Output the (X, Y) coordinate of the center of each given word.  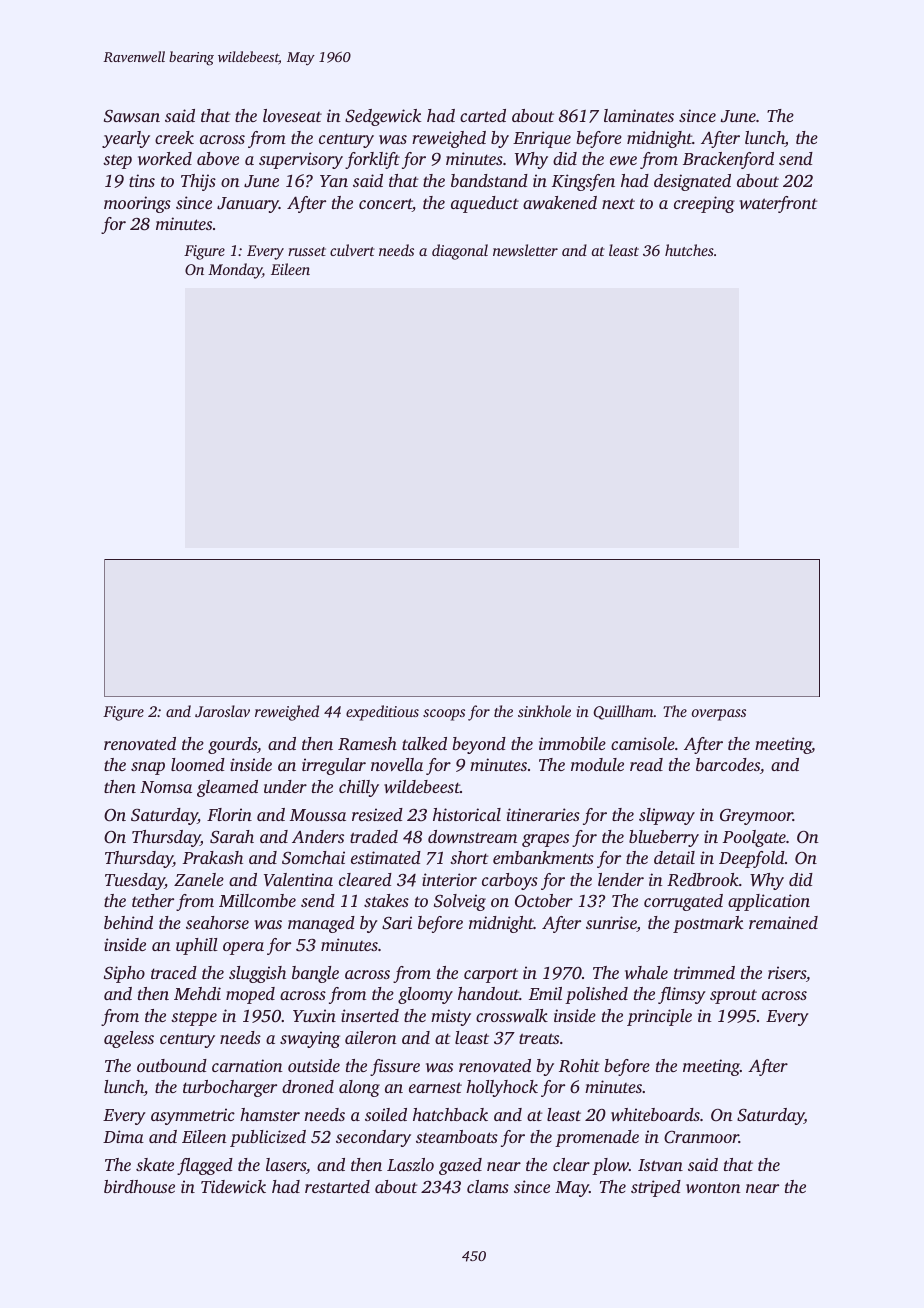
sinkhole (544, 711)
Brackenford (728, 160)
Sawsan (132, 116)
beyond (479, 745)
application (769, 902)
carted (483, 115)
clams (488, 1186)
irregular (334, 766)
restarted (337, 1186)
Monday (235, 271)
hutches (689, 250)
